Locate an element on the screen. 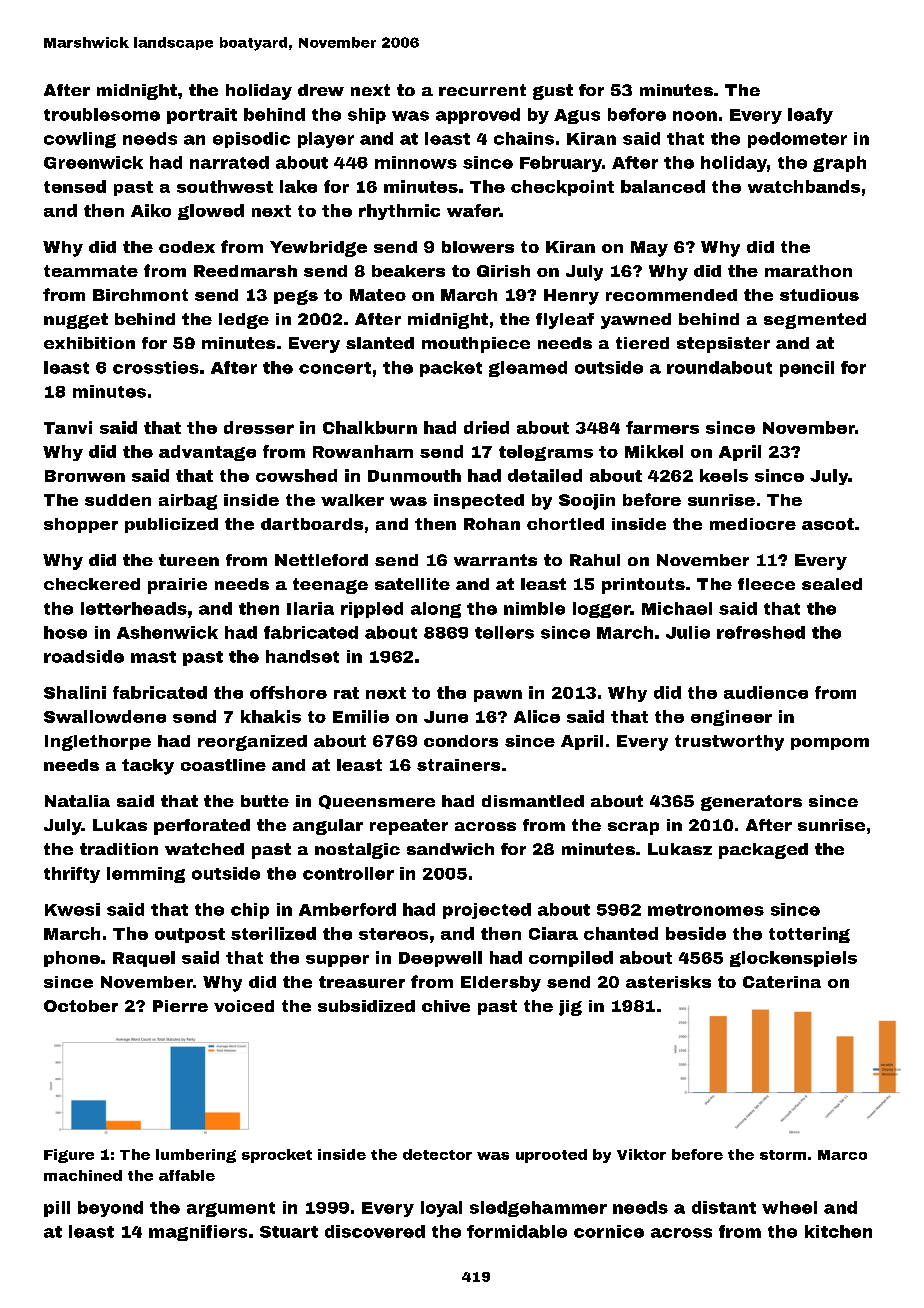  Pierre is located at coordinates (180, 1006).
